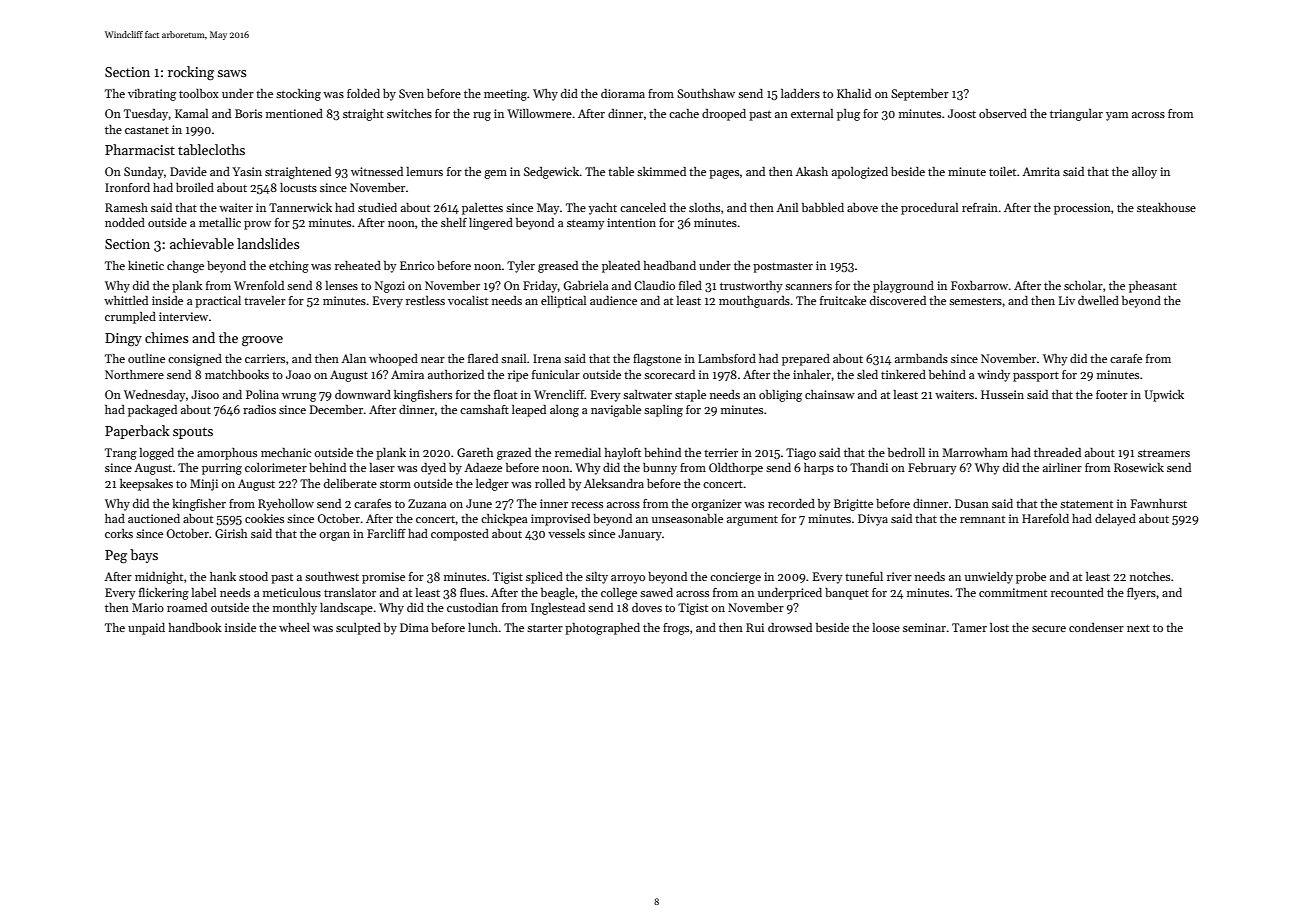 This screenshot has height=924, width=1308. What do you see at coordinates (382, 467) in the screenshot?
I see `laser` at bounding box center [382, 467].
